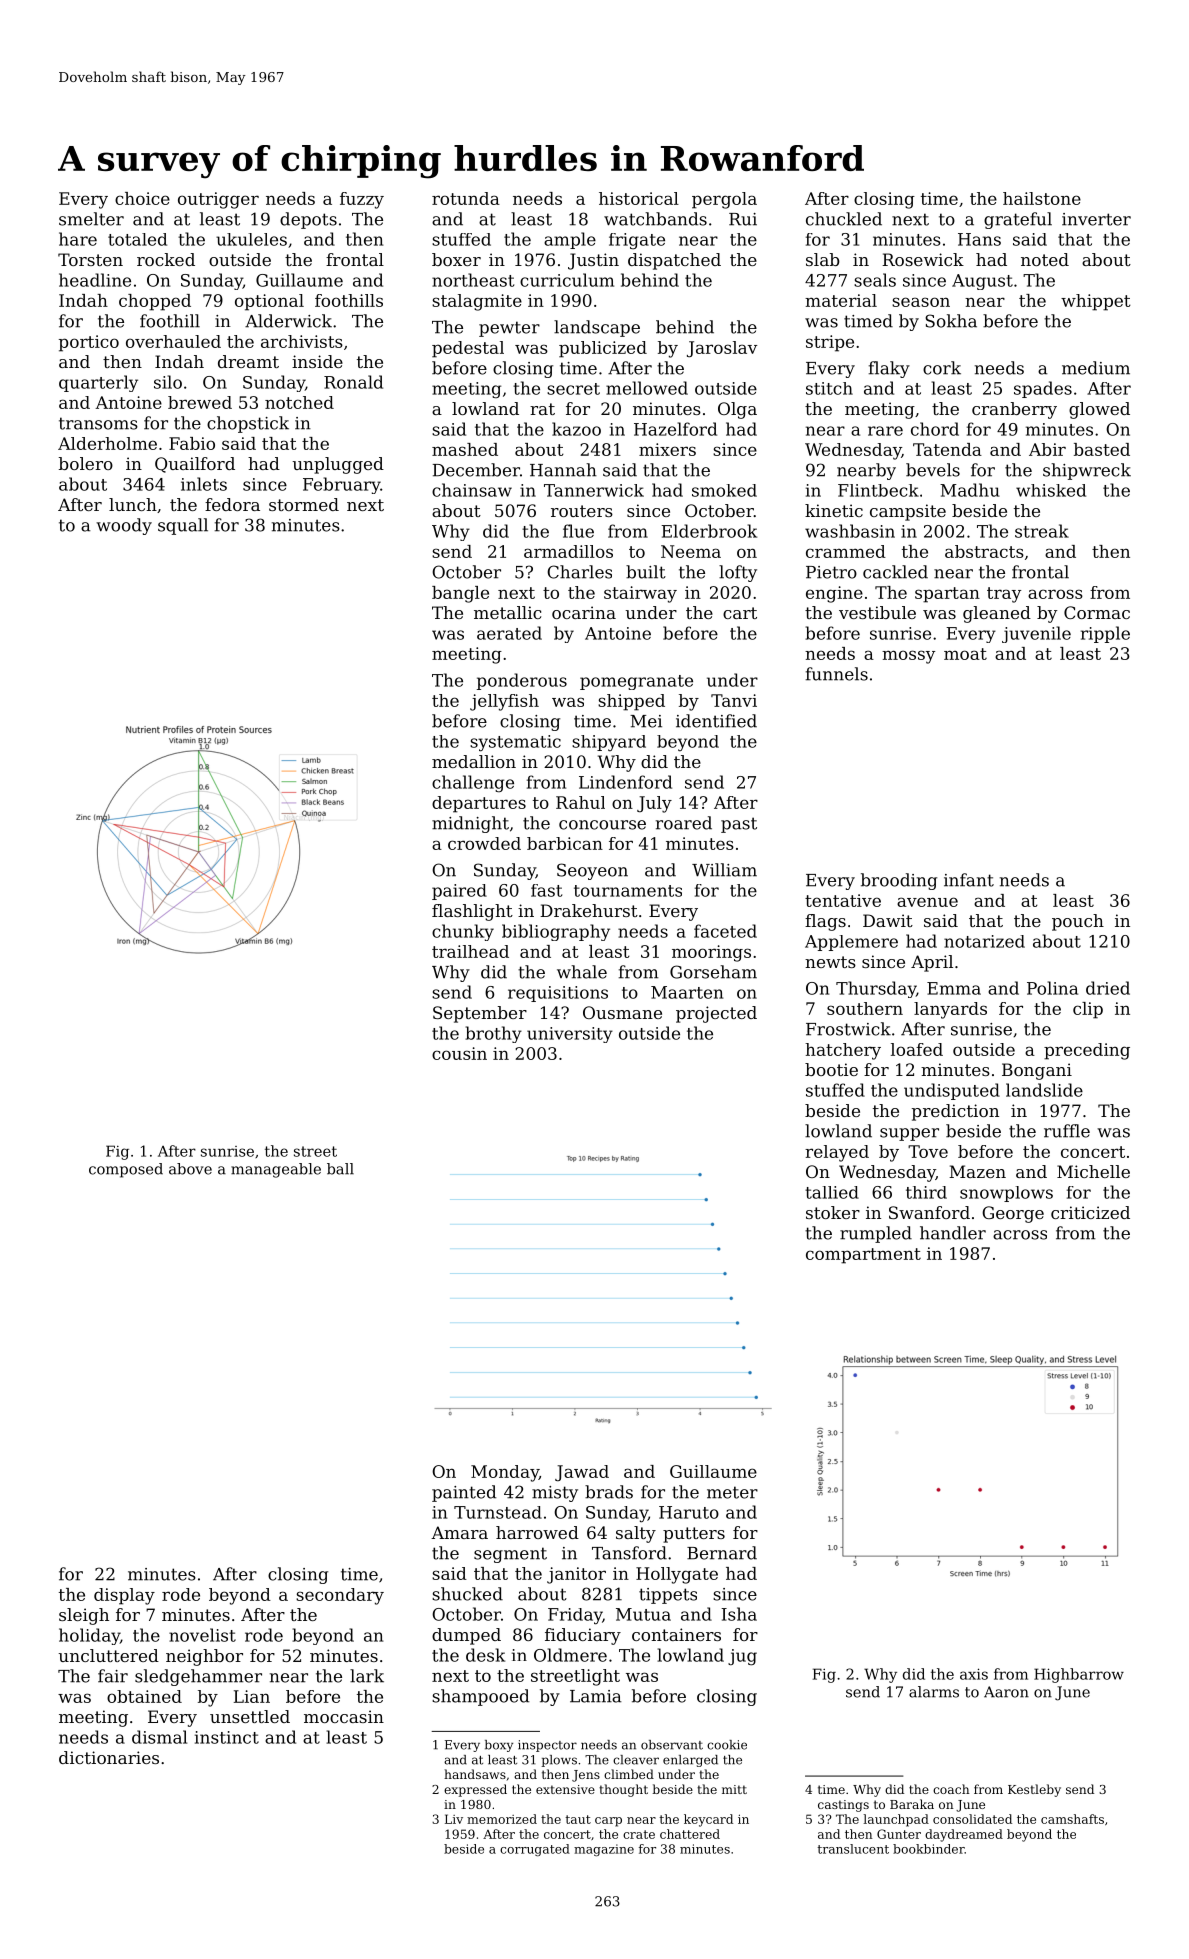 The height and width of the screenshot is (1959, 1189). What do you see at coordinates (833, 1212) in the screenshot?
I see `stoker` at bounding box center [833, 1212].
